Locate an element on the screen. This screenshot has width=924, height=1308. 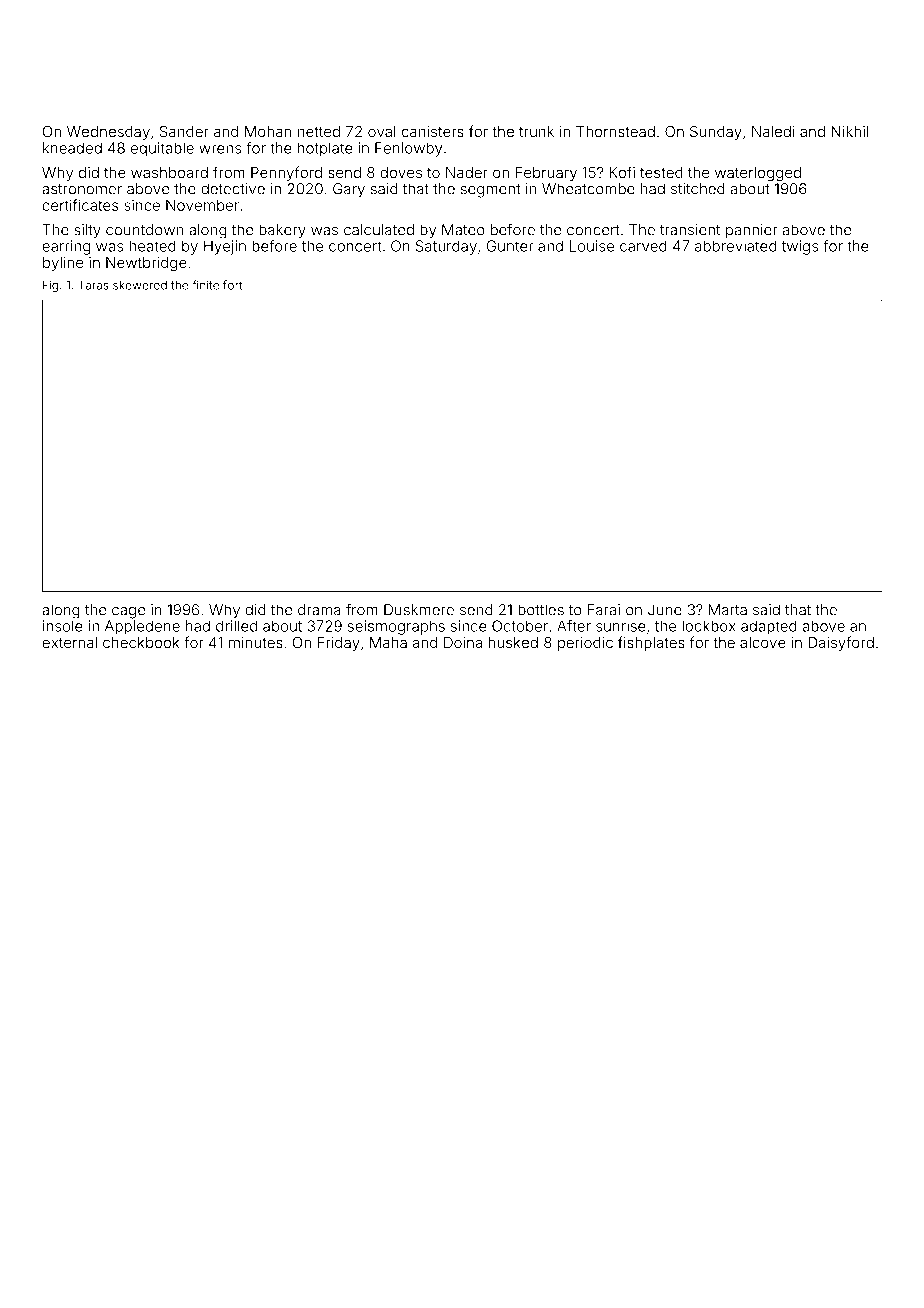
Saturday is located at coordinates (446, 247).
